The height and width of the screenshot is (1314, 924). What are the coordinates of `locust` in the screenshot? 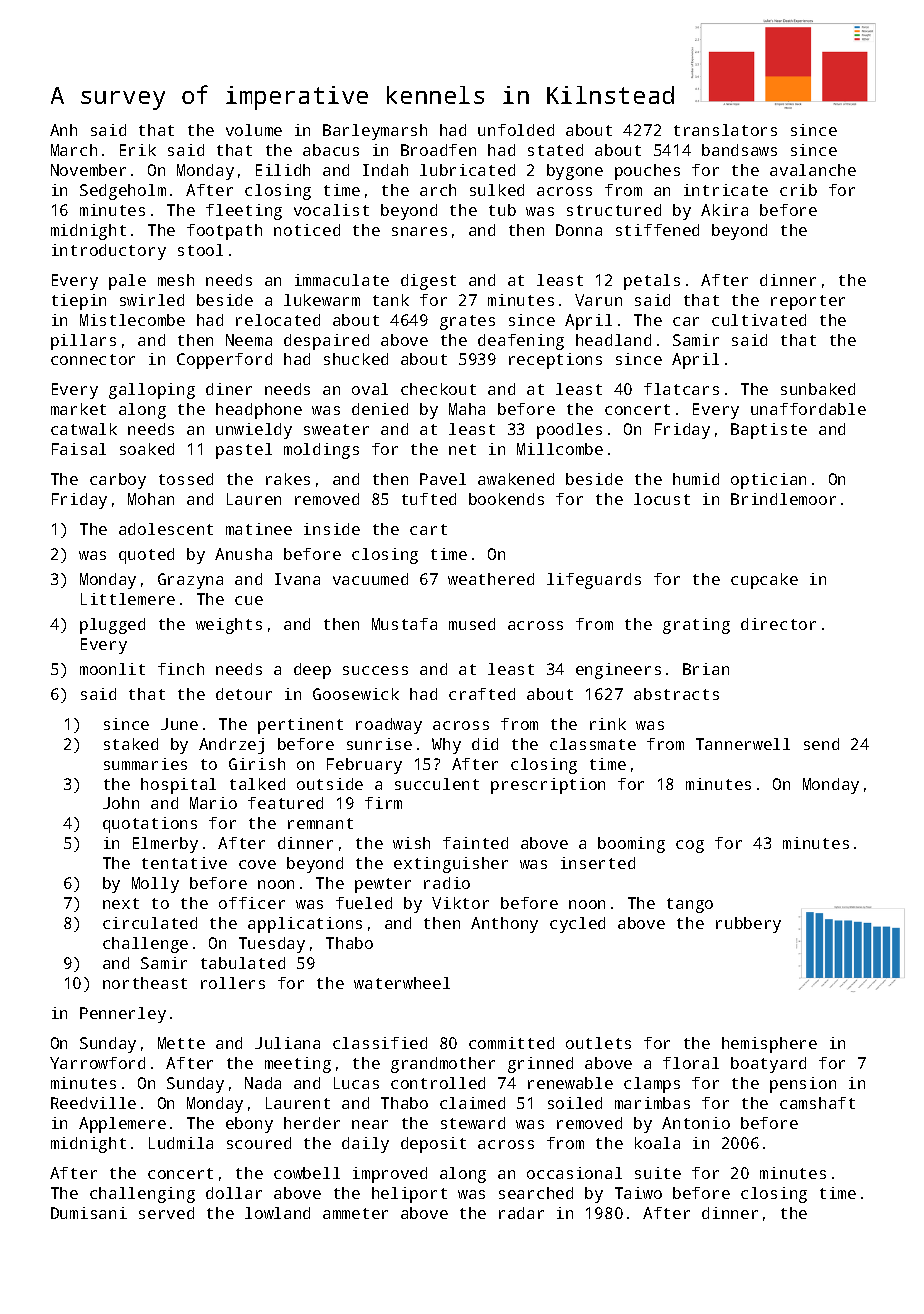 It's located at (662, 499).
